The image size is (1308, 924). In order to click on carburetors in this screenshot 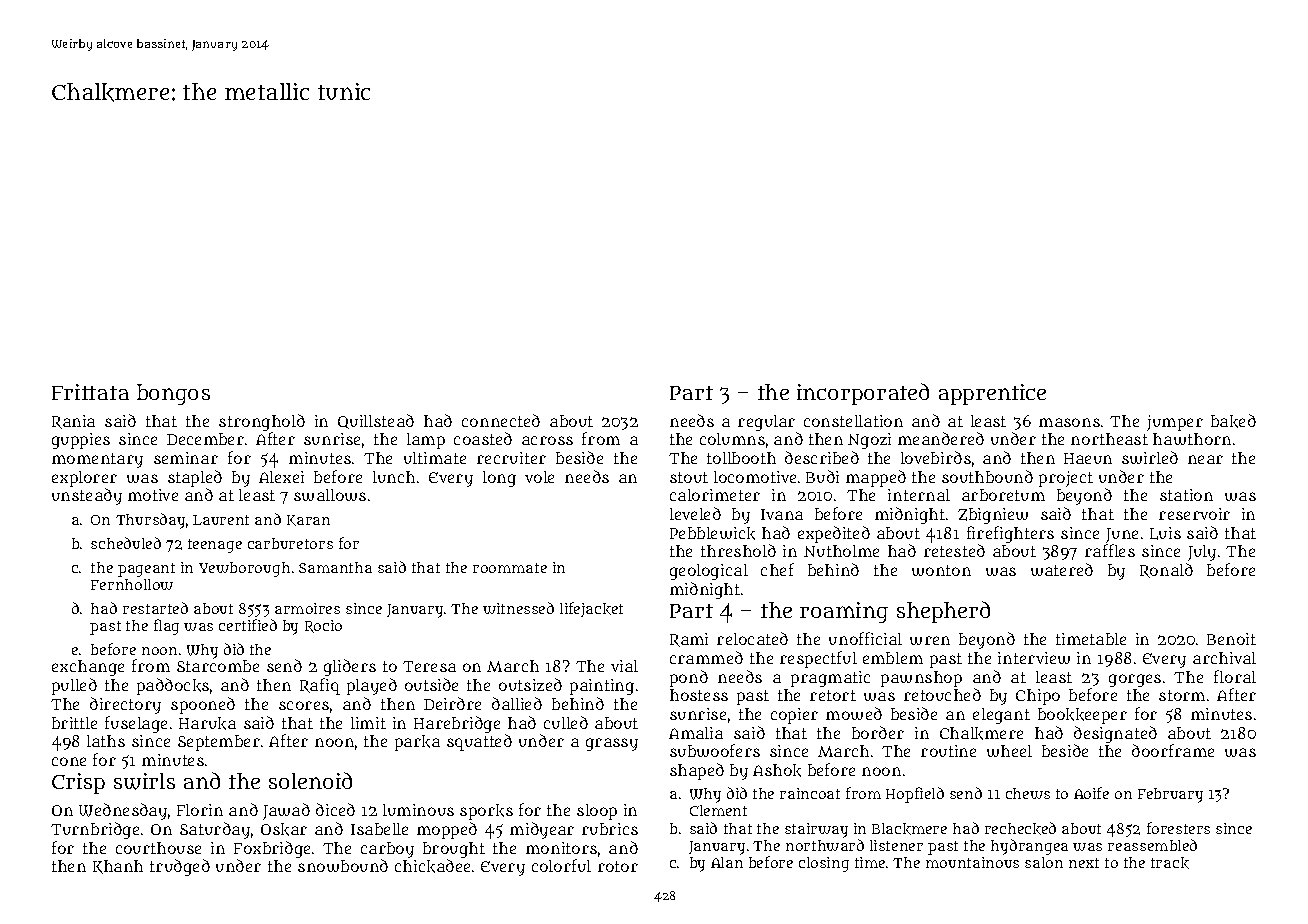, I will do `click(290, 543)`.
